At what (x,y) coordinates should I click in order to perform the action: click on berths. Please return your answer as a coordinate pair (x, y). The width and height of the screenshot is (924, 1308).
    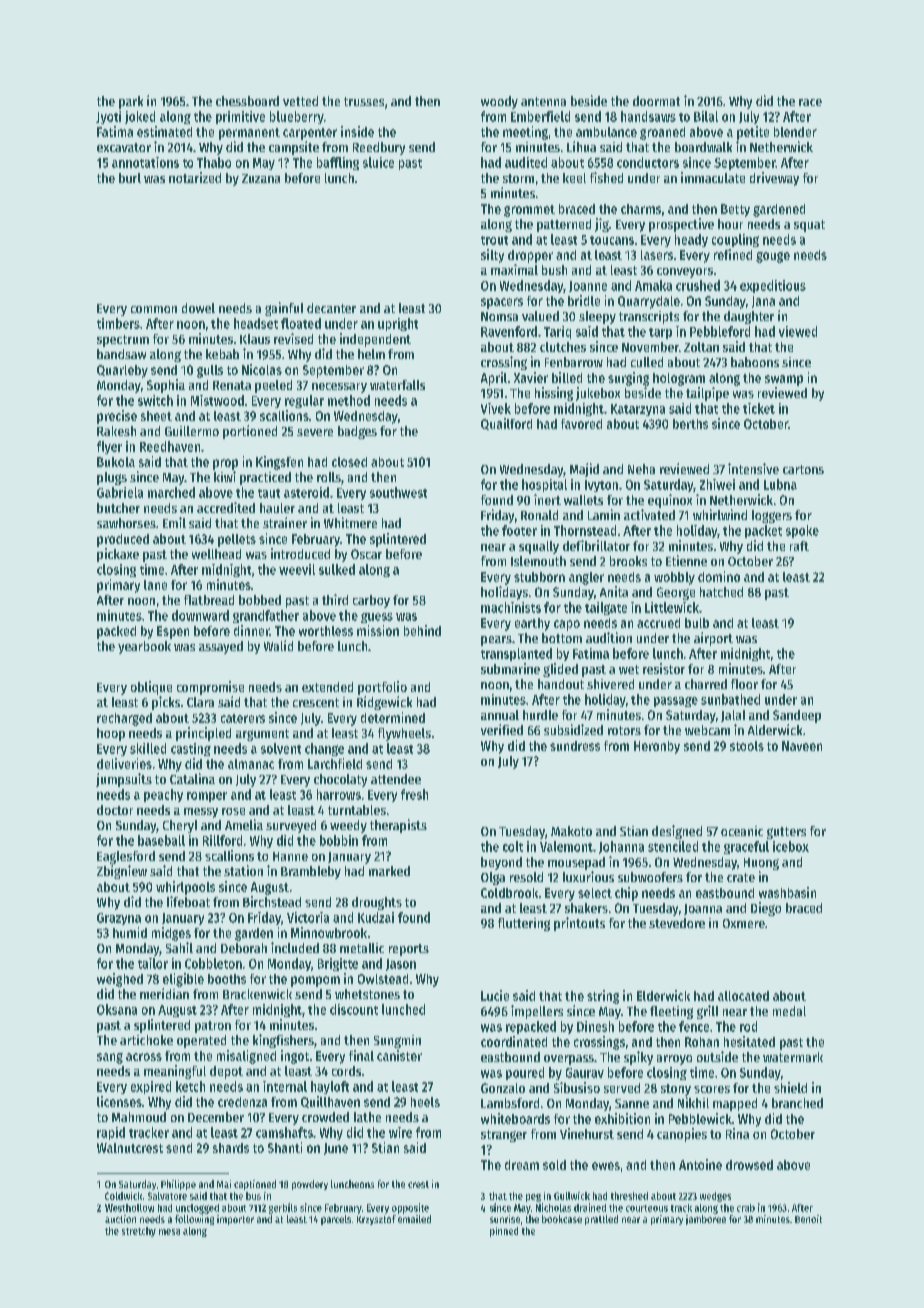
    Looking at the image, I should click on (690, 424).
